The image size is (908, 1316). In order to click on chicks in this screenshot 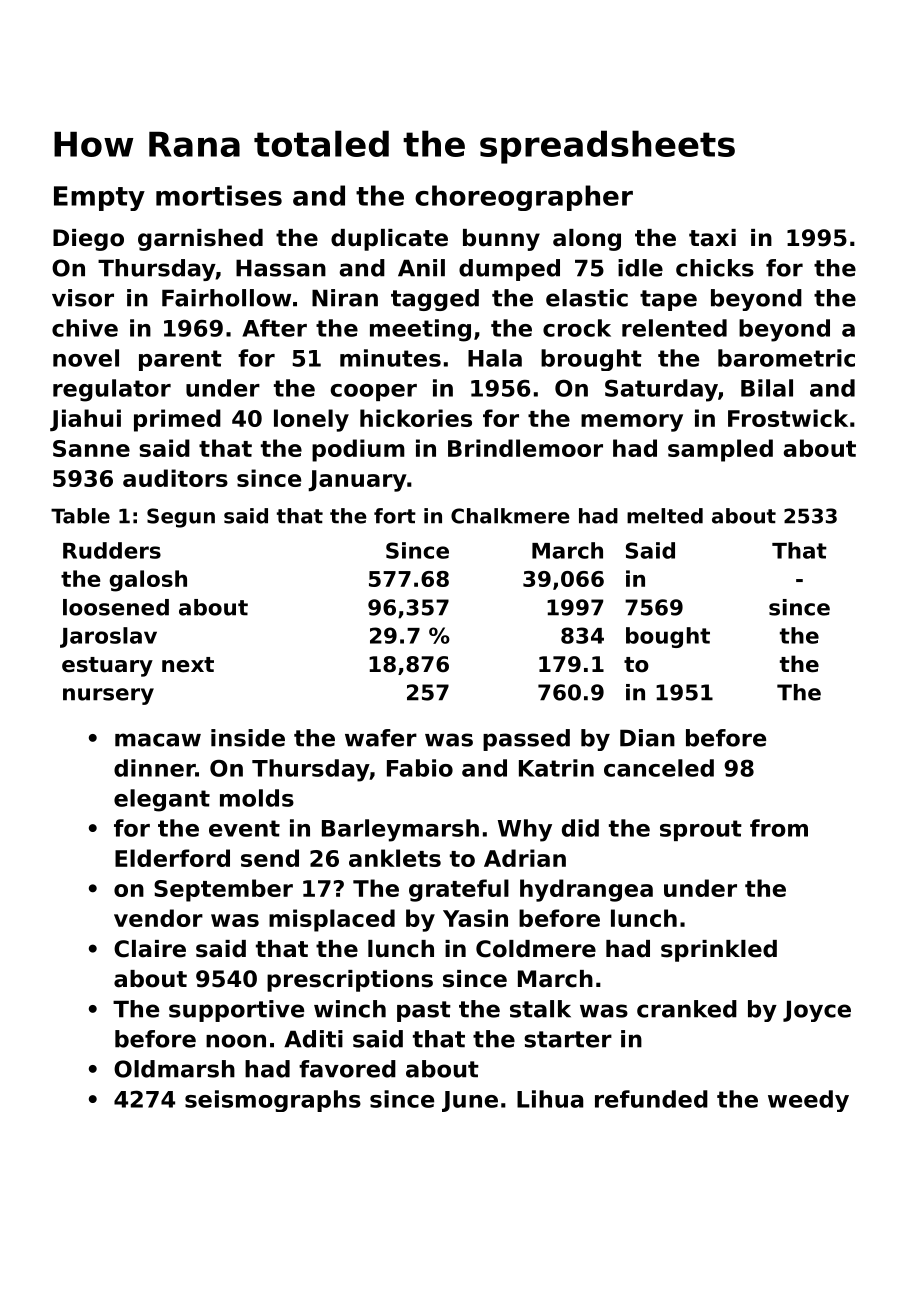, I will do `click(715, 268)`.
